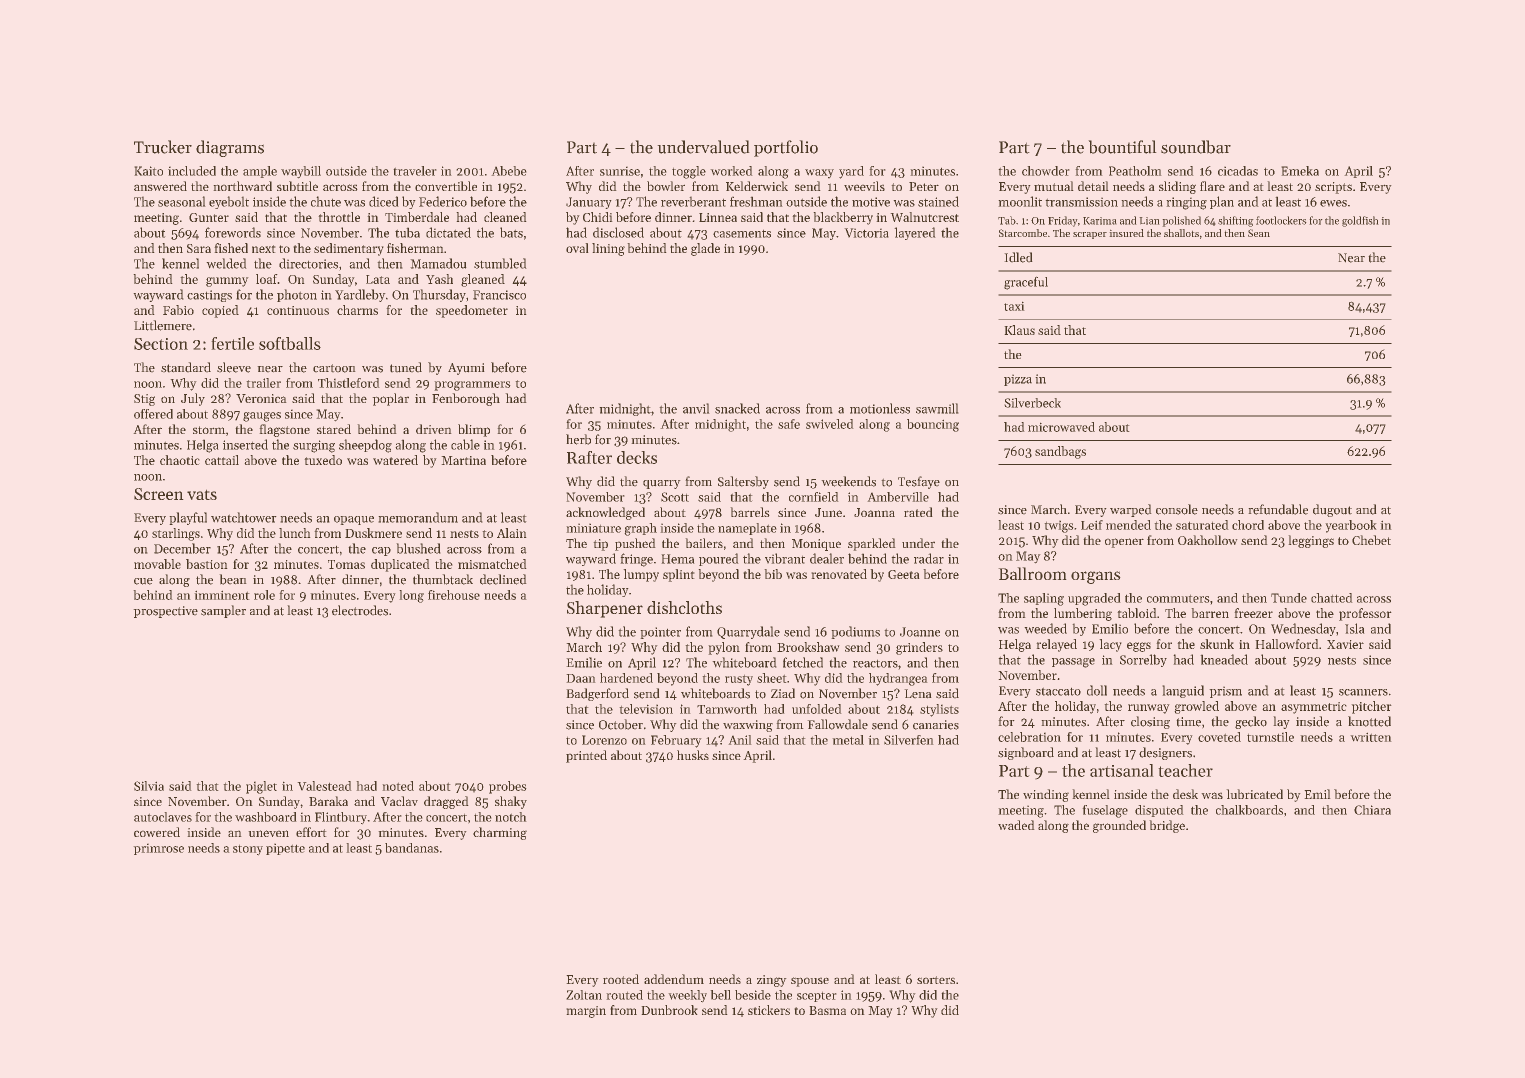  Describe the element at coordinates (1178, 599) in the screenshot. I see `commuters` at that location.
